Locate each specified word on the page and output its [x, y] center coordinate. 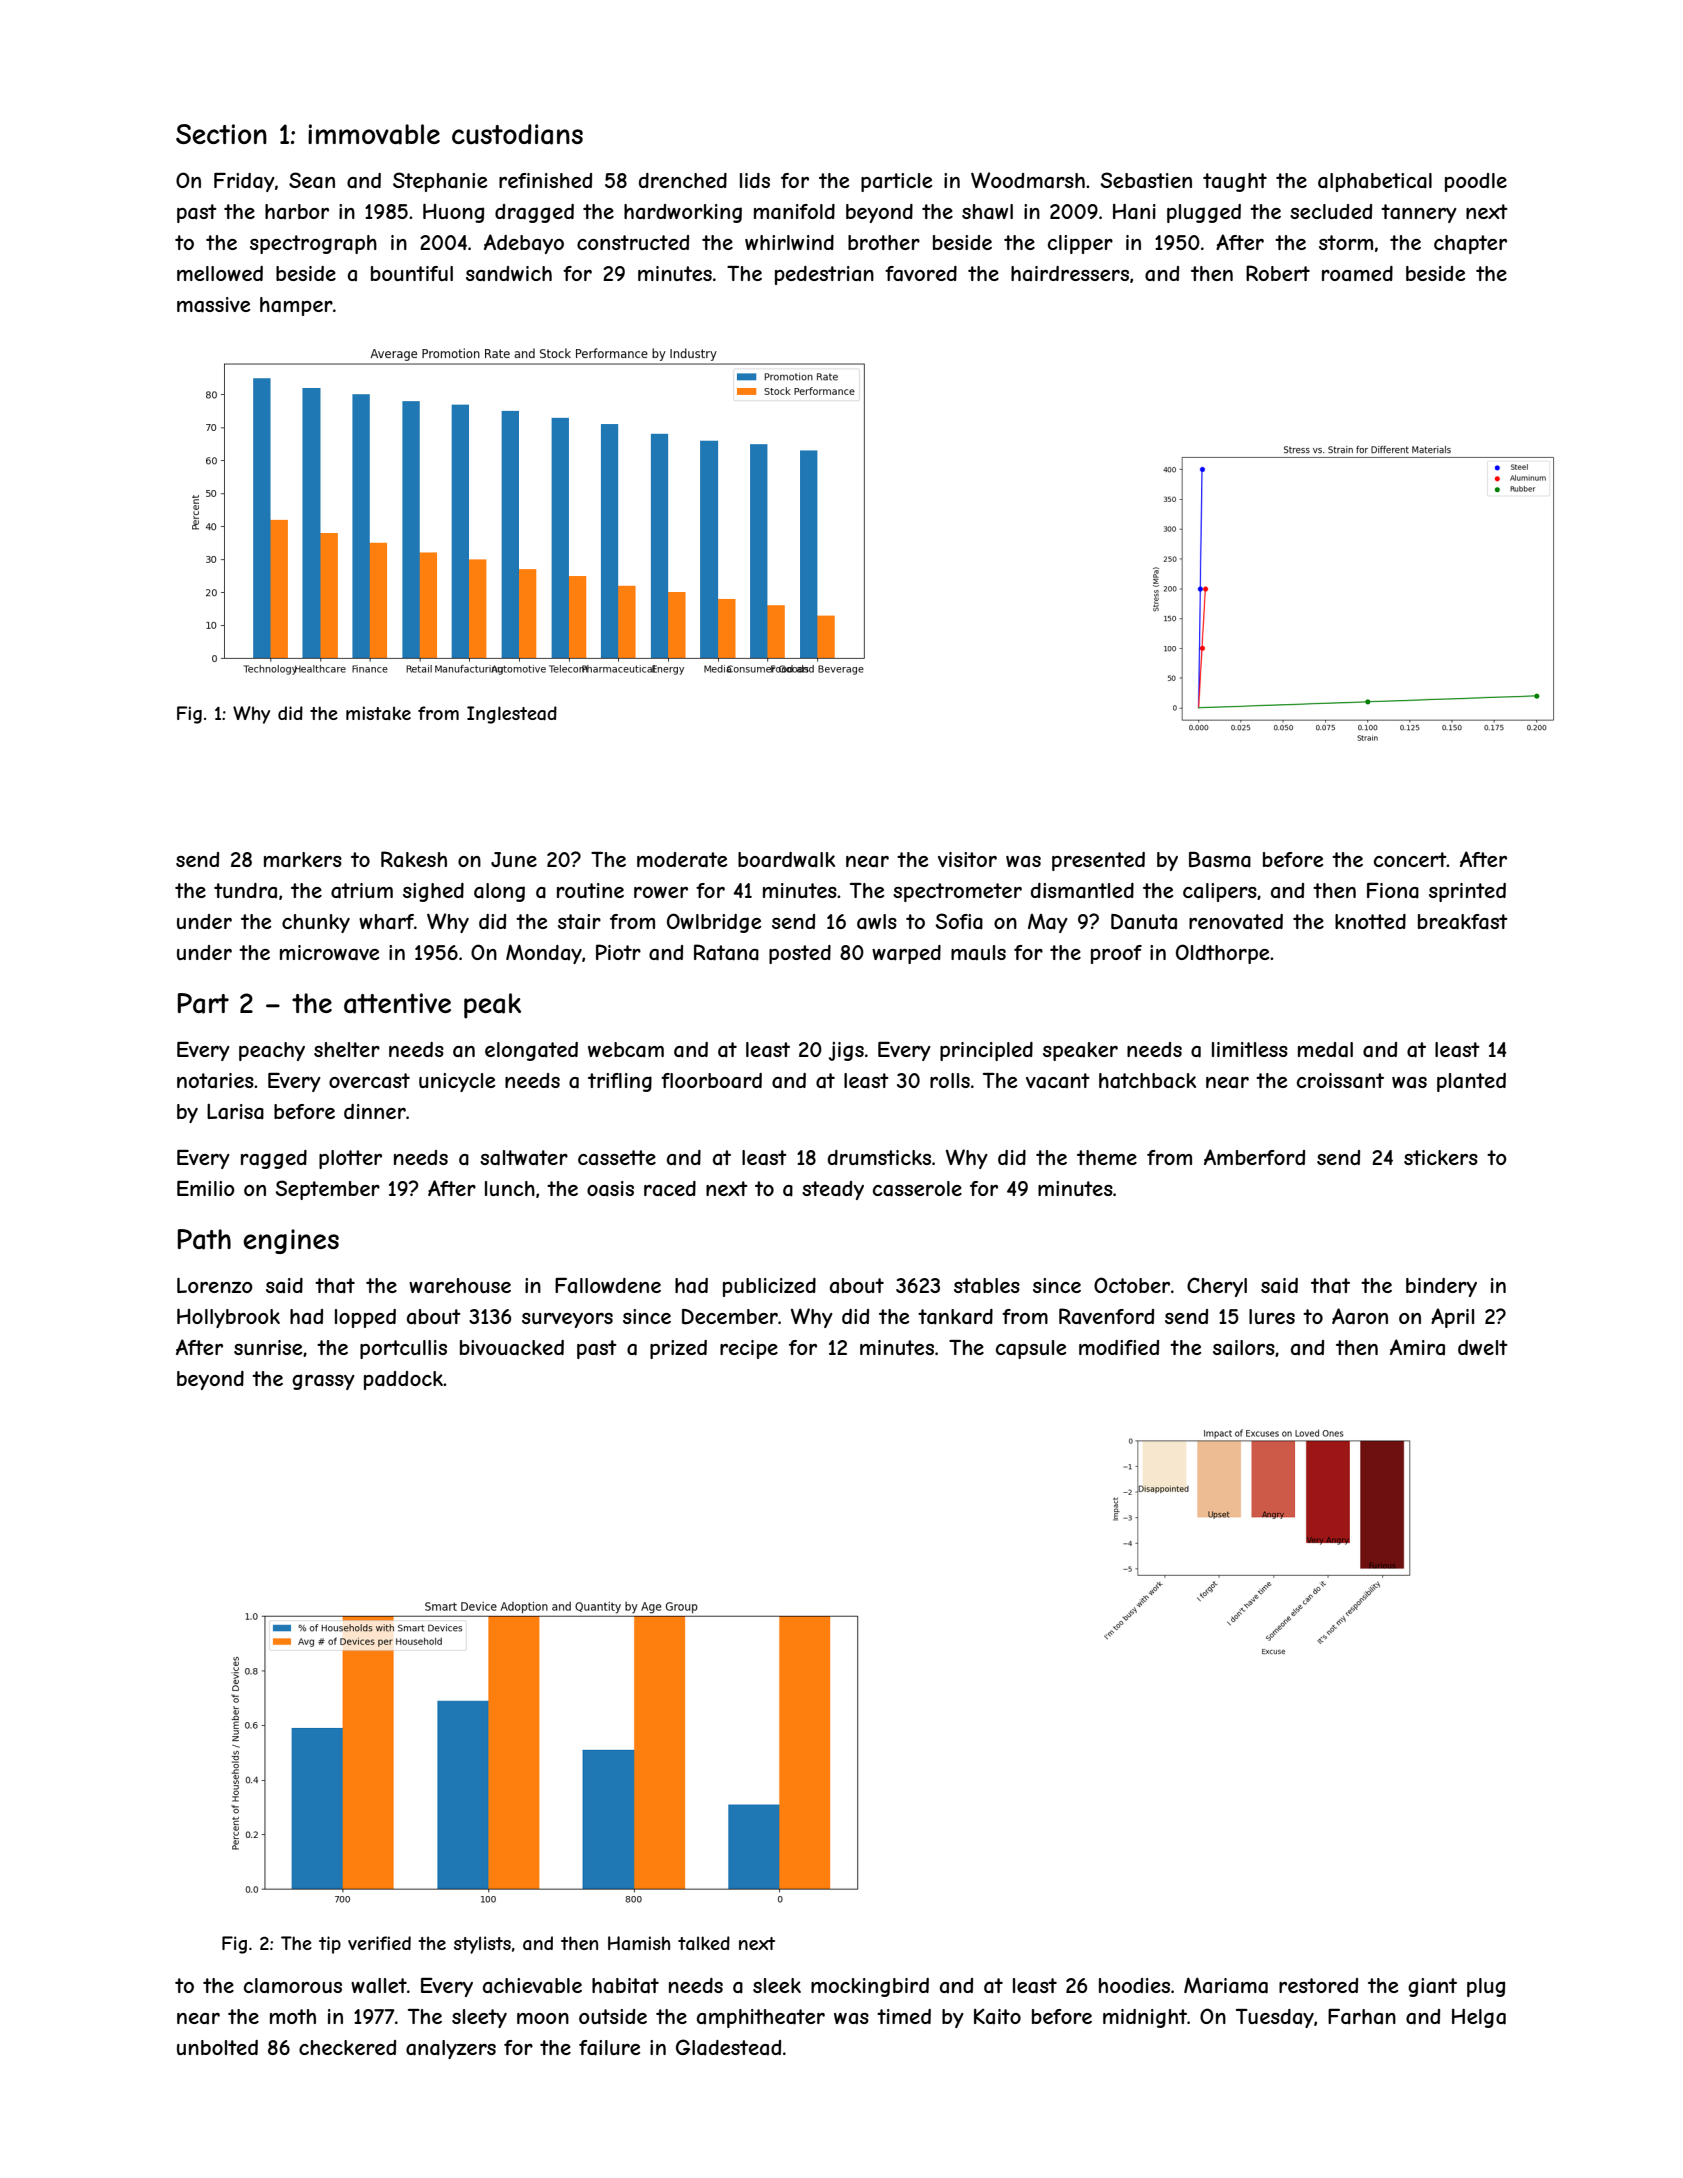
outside [613, 2016]
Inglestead [512, 715]
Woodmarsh [1028, 180]
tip [330, 1945]
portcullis [403, 1349]
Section [221, 134]
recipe [749, 1349]
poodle [1476, 182]
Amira [1417, 1347]
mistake [378, 713]
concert [1410, 859]
